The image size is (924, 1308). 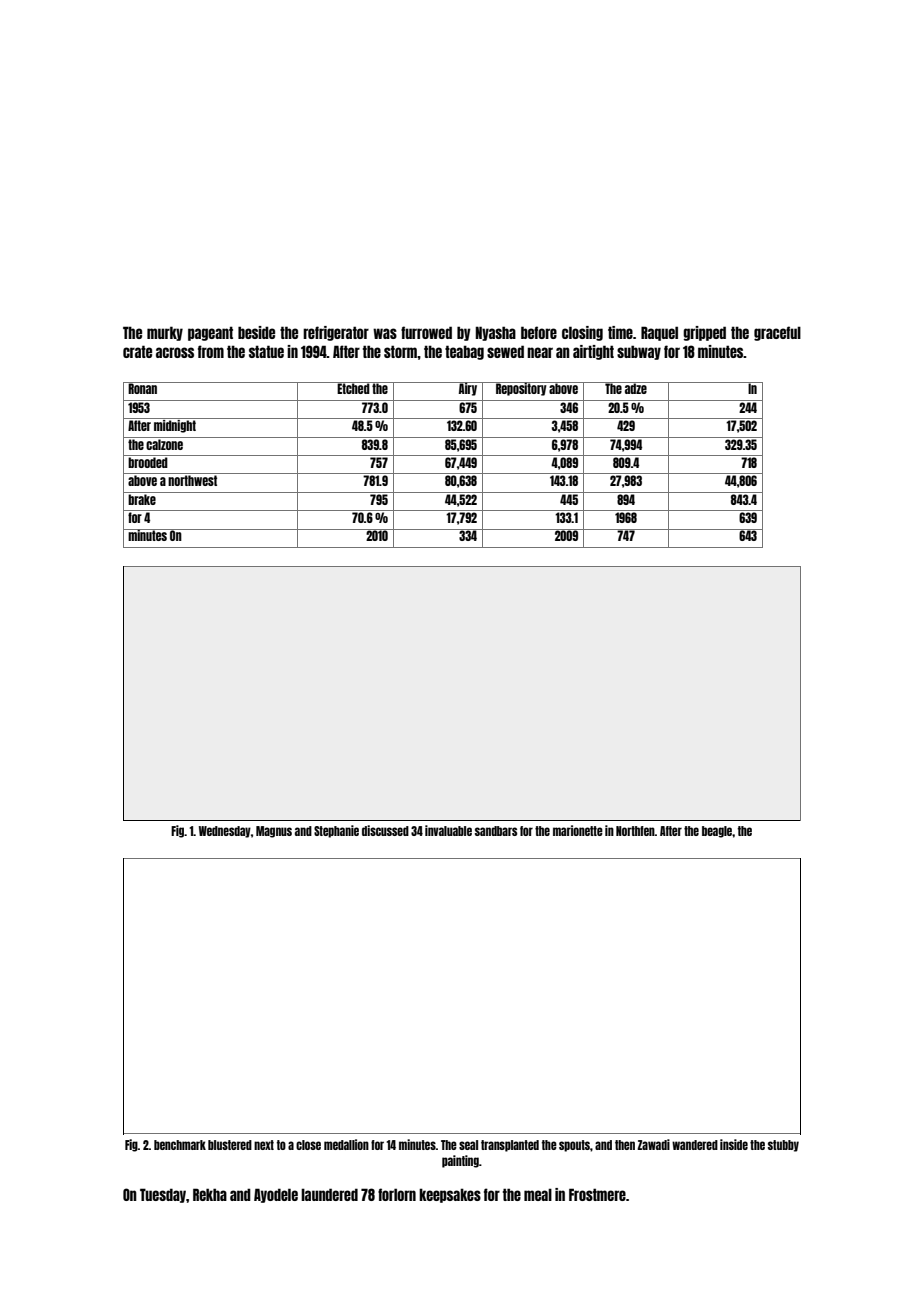 I want to click on statue, so click(x=266, y=351).
